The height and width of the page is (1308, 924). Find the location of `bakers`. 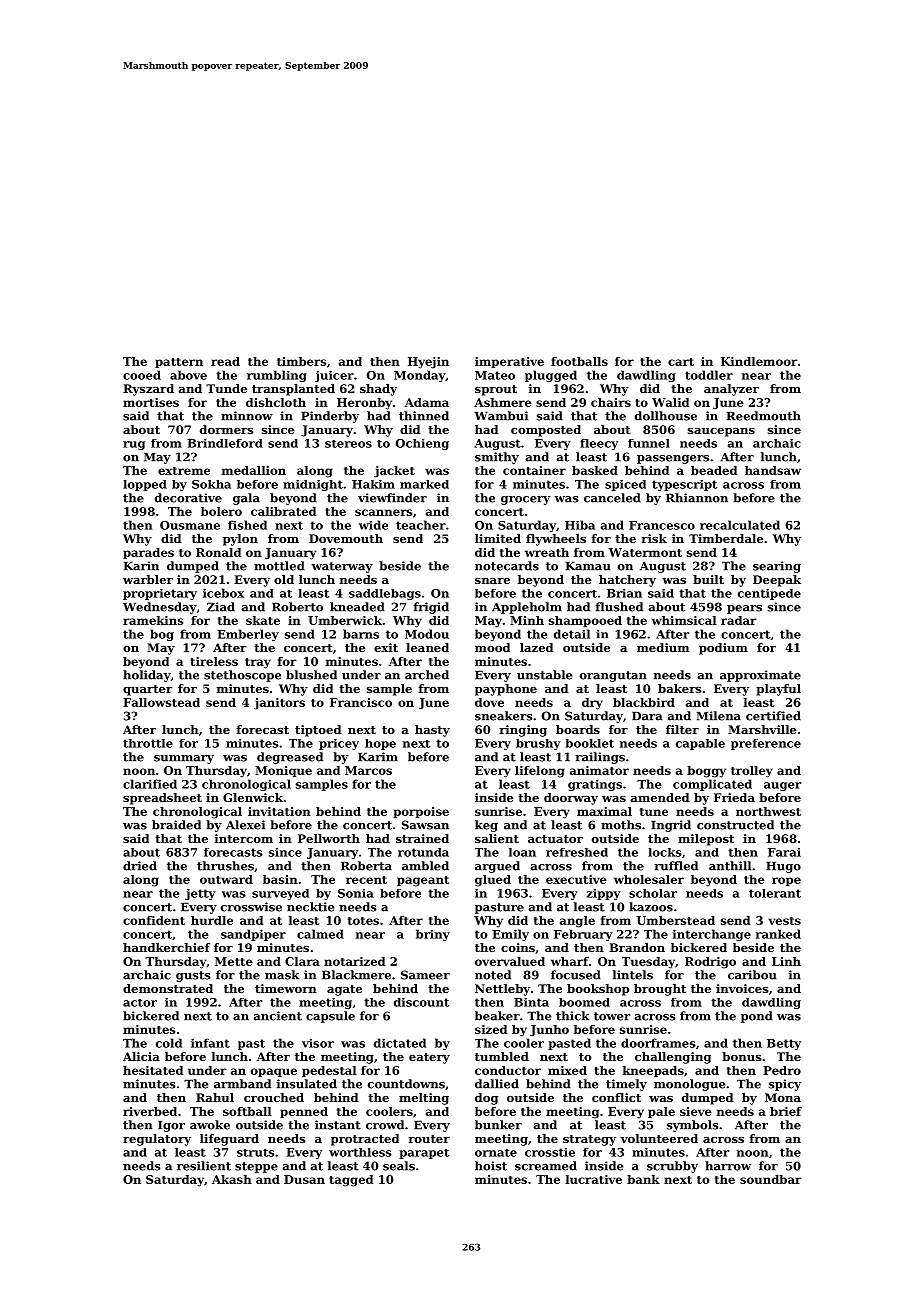

bakers is located at coordinates (680, 688).
